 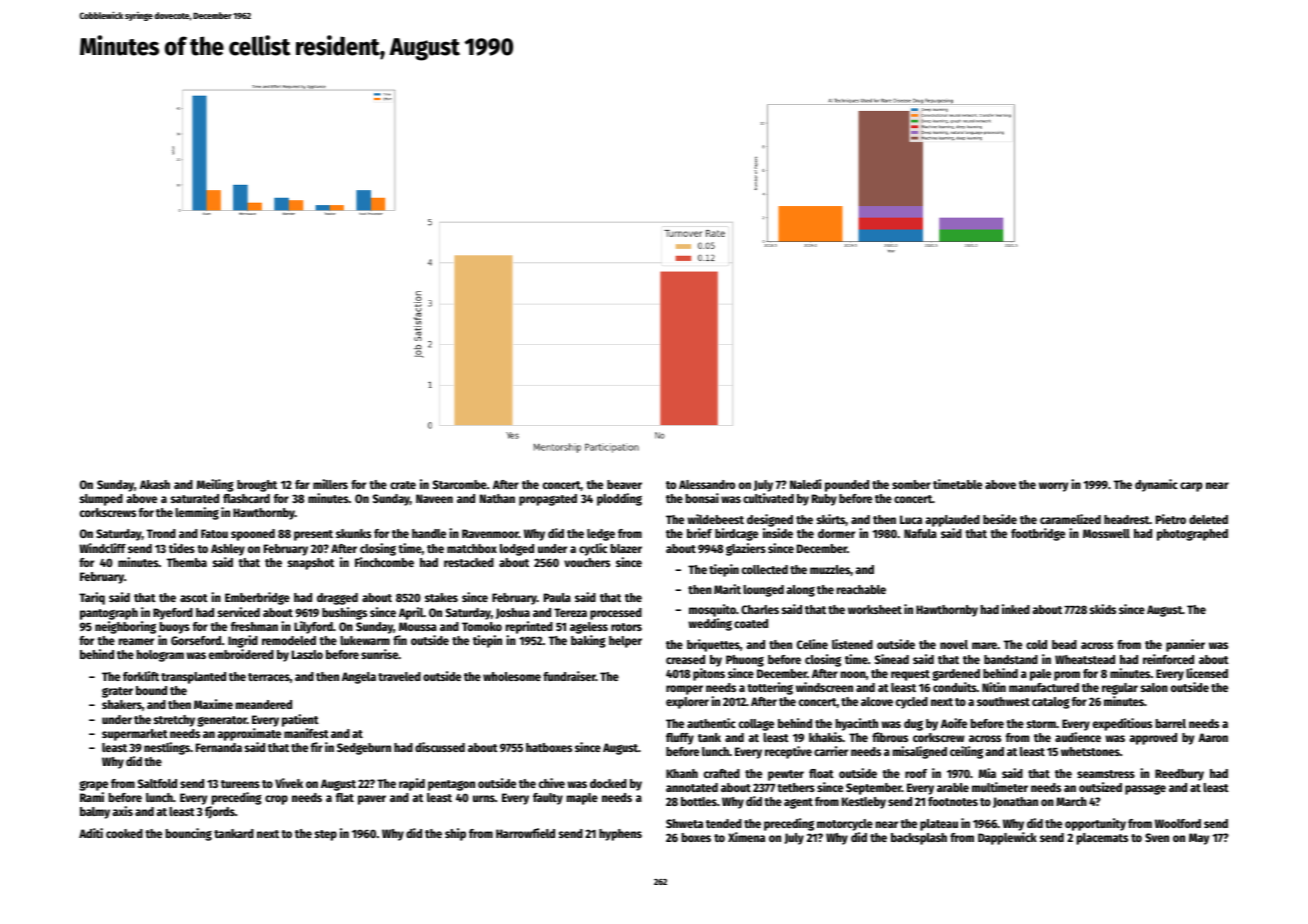 What do you see at coordinates (684, 690) in the page?
I see `romper` at bounding box center [684, 690].
